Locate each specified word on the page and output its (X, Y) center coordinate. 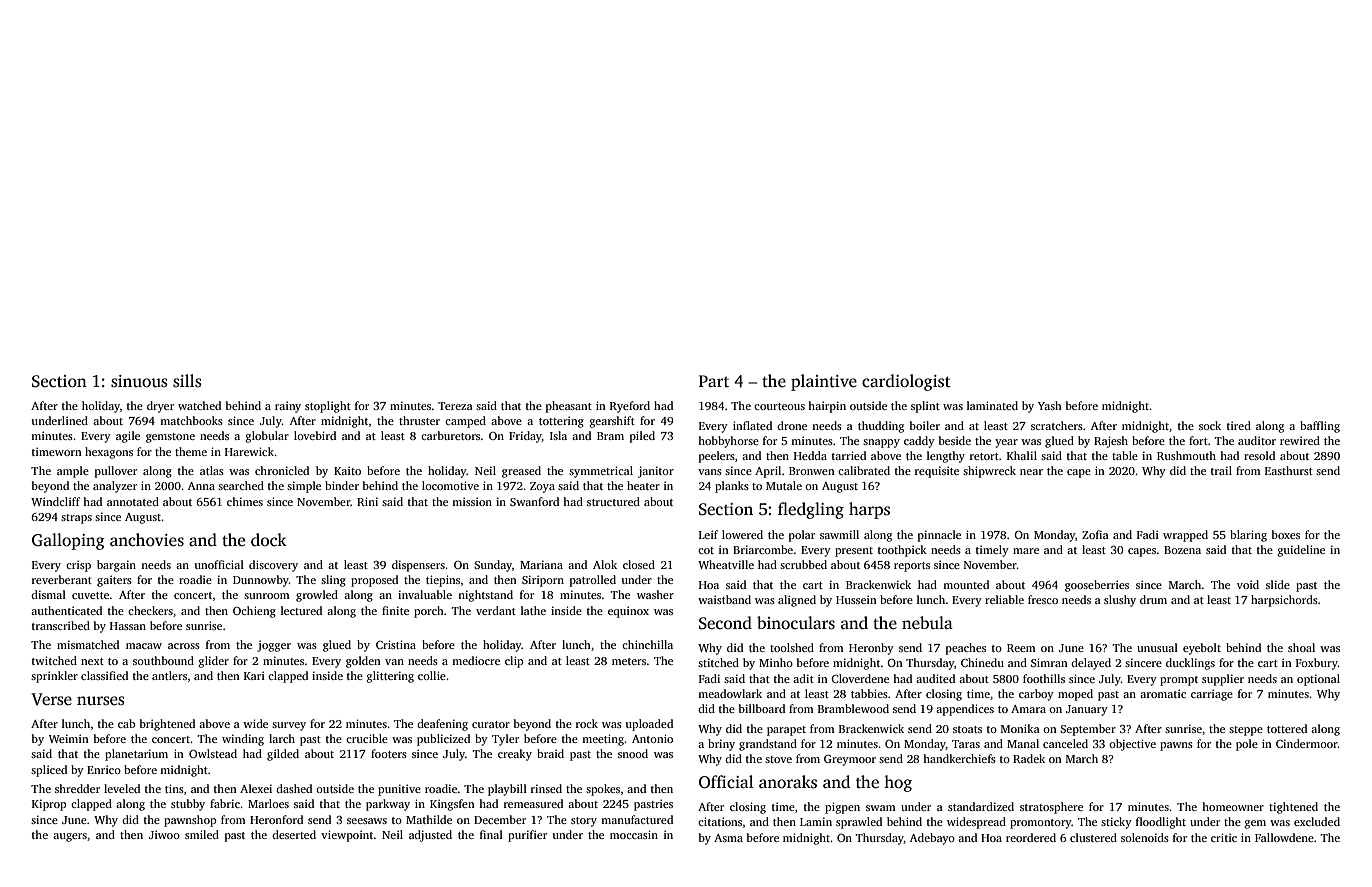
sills (187, 381)
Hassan (128, 626)
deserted (294, 834)
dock (269, 540)
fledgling (811, 510)
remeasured (533, 803)
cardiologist (906, 382)
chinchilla (647, 644)
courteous (779, 406)
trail (1221, 470)
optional (1318, 680)
